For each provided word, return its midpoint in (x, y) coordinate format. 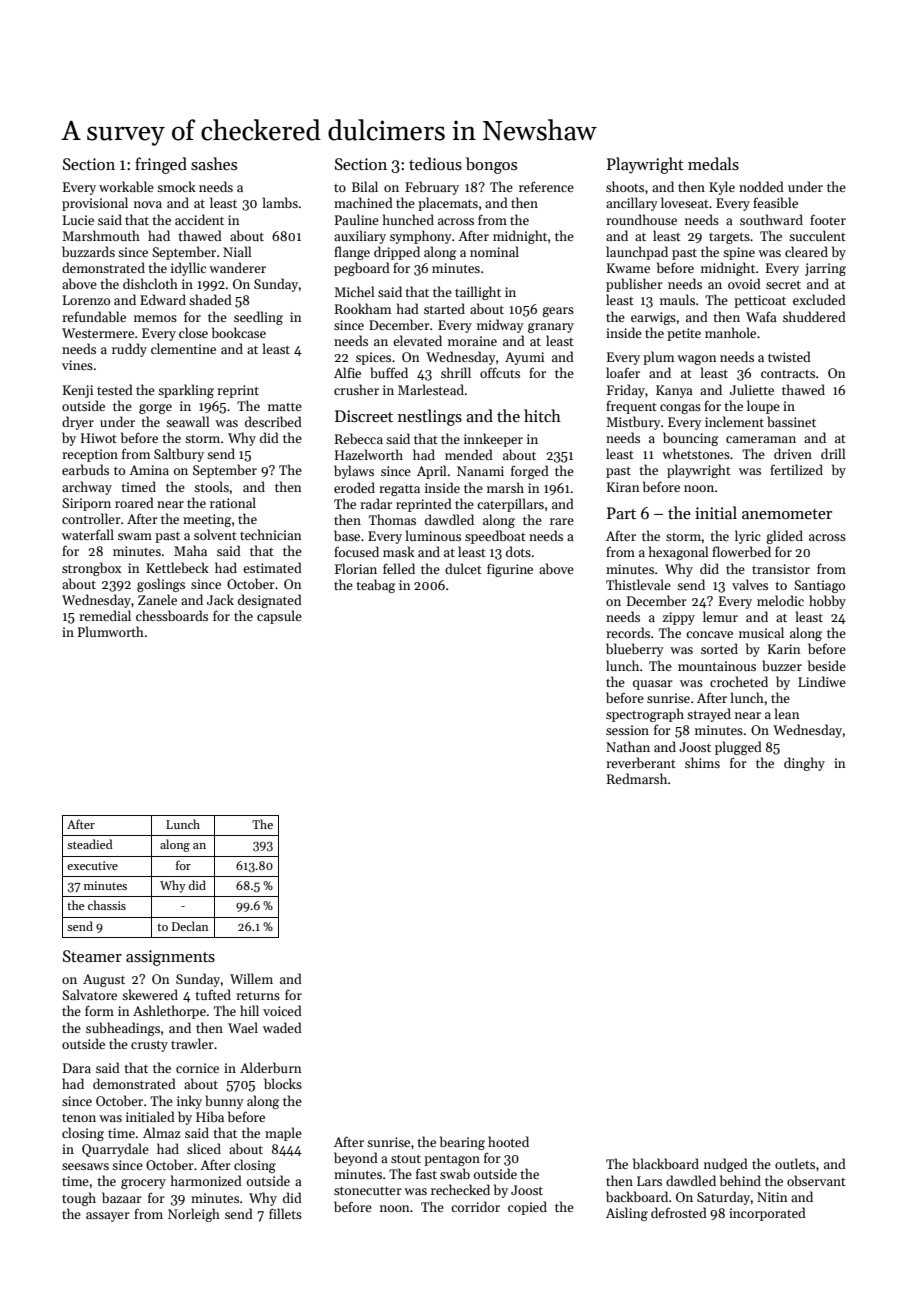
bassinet (791, 421)
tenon (79, 1118)
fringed (161, 165)
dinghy (804, 764)
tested (115, 389)
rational (233, 502)
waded (282, 1027)
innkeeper (493, 440)
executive (92, 865)
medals (713, 164)
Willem (251, 978)
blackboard (666, 1163)
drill (833, 453)
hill (249, 1010)
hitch (542, 415)
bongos (491, 165)
